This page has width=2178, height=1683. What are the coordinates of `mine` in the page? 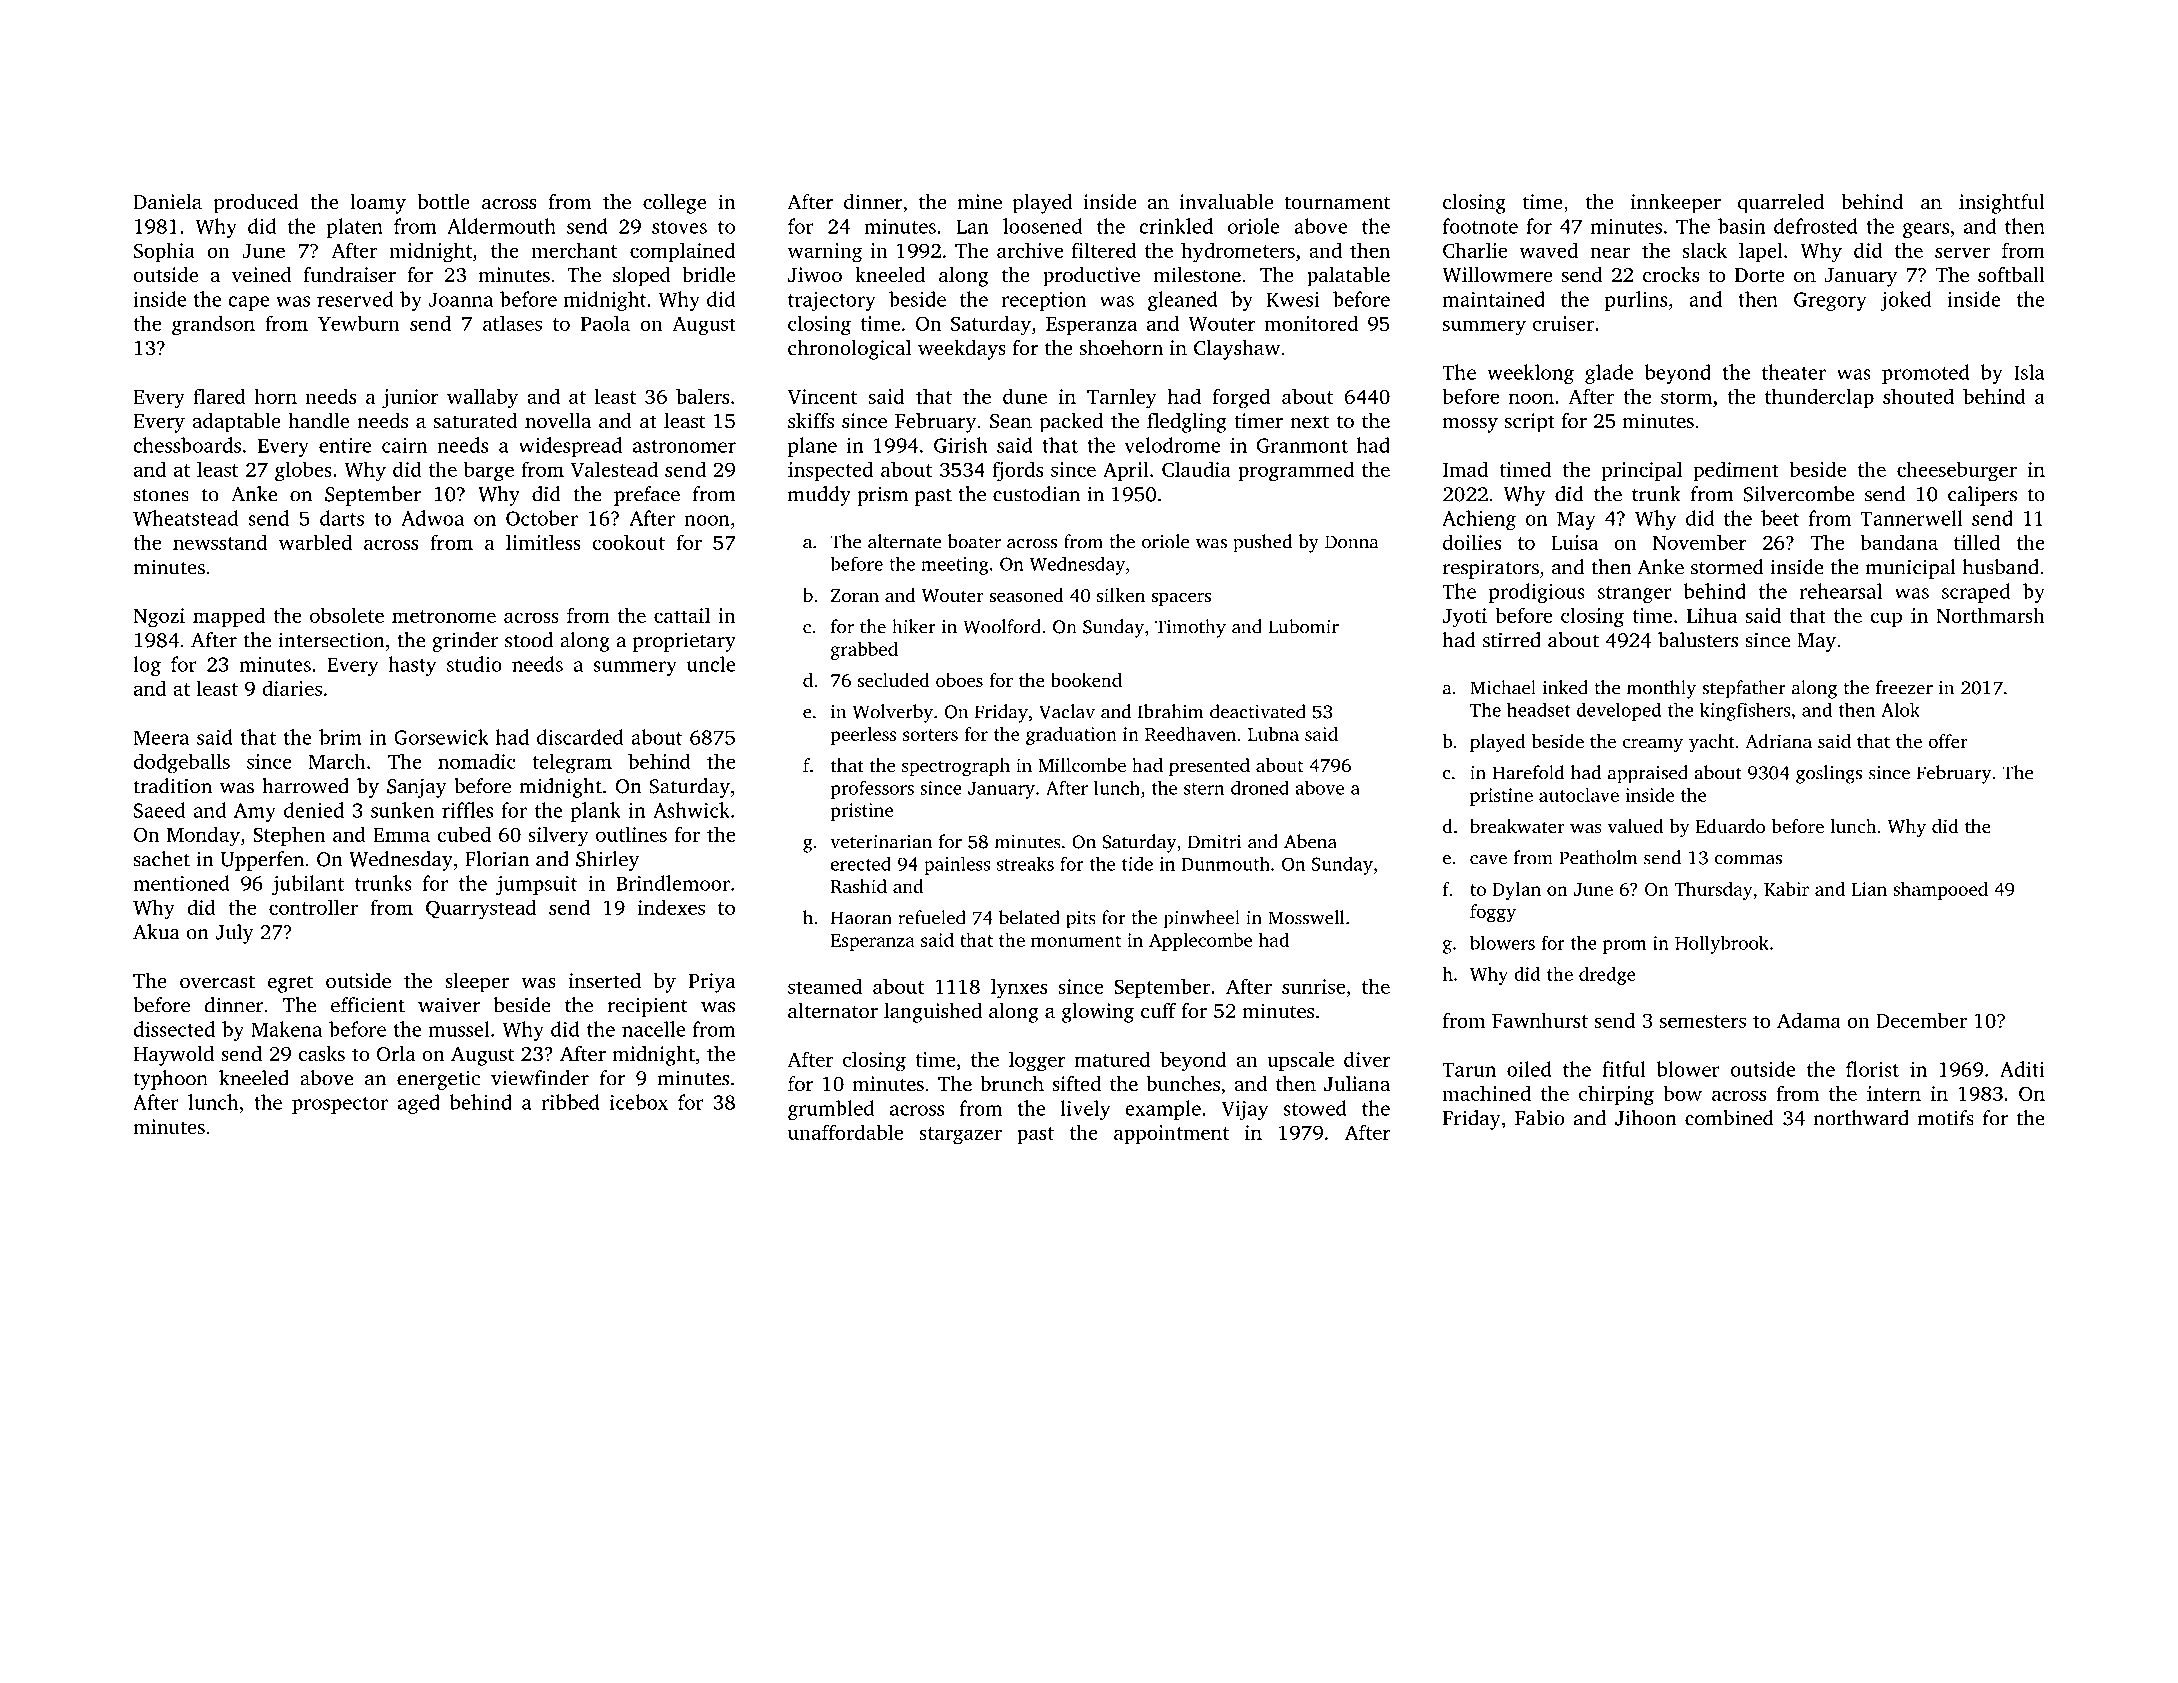 It's located at (979, 201).
